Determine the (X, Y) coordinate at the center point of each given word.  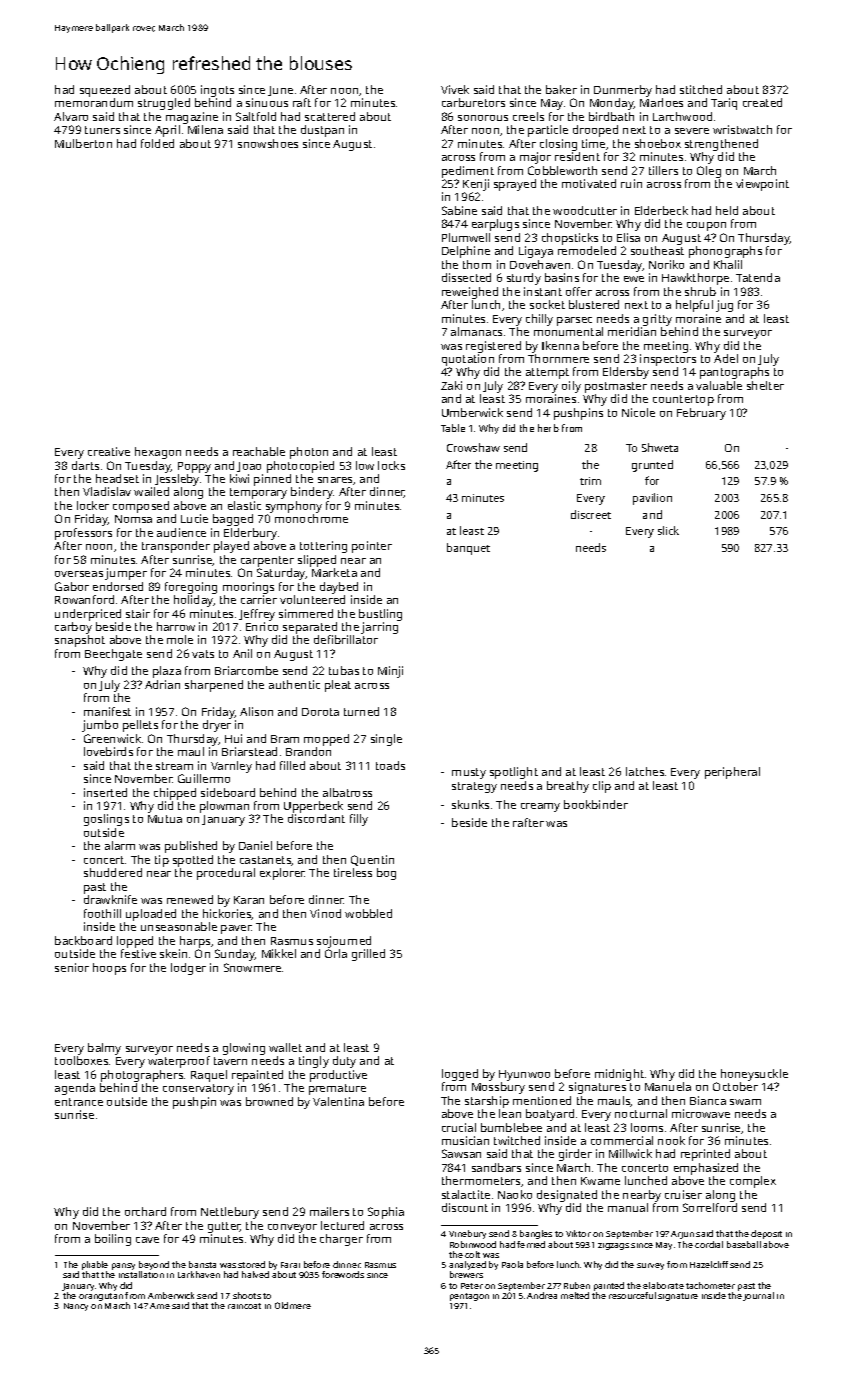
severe (692, 131)
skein (173, 953)
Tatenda (758, 277)
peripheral (732, 773)
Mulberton (83, 143)
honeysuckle (754, 1075)
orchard (145, 1211)
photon (309, 453)
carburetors (473, 102)
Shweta (660, 447)
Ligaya (536, 252)
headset (117, 478)
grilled (368, 955)
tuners (102, 130)
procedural (226, 874)
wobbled (368, 913)
